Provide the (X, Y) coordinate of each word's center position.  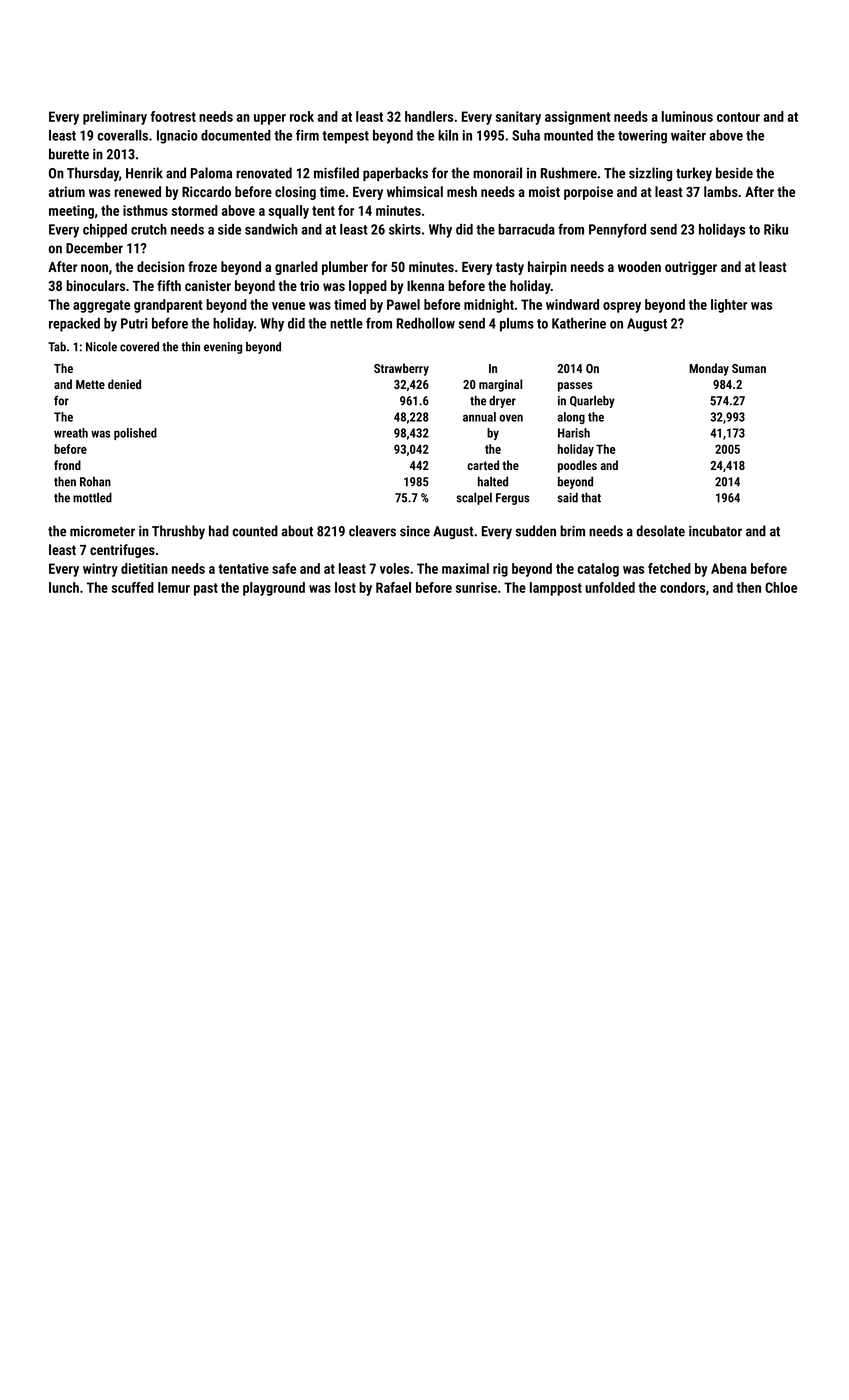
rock (302, 116)
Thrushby (178, 532)
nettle (346, 323)
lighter (729, 306)
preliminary (115, 118)
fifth (169, 285)
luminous (687, 116)
